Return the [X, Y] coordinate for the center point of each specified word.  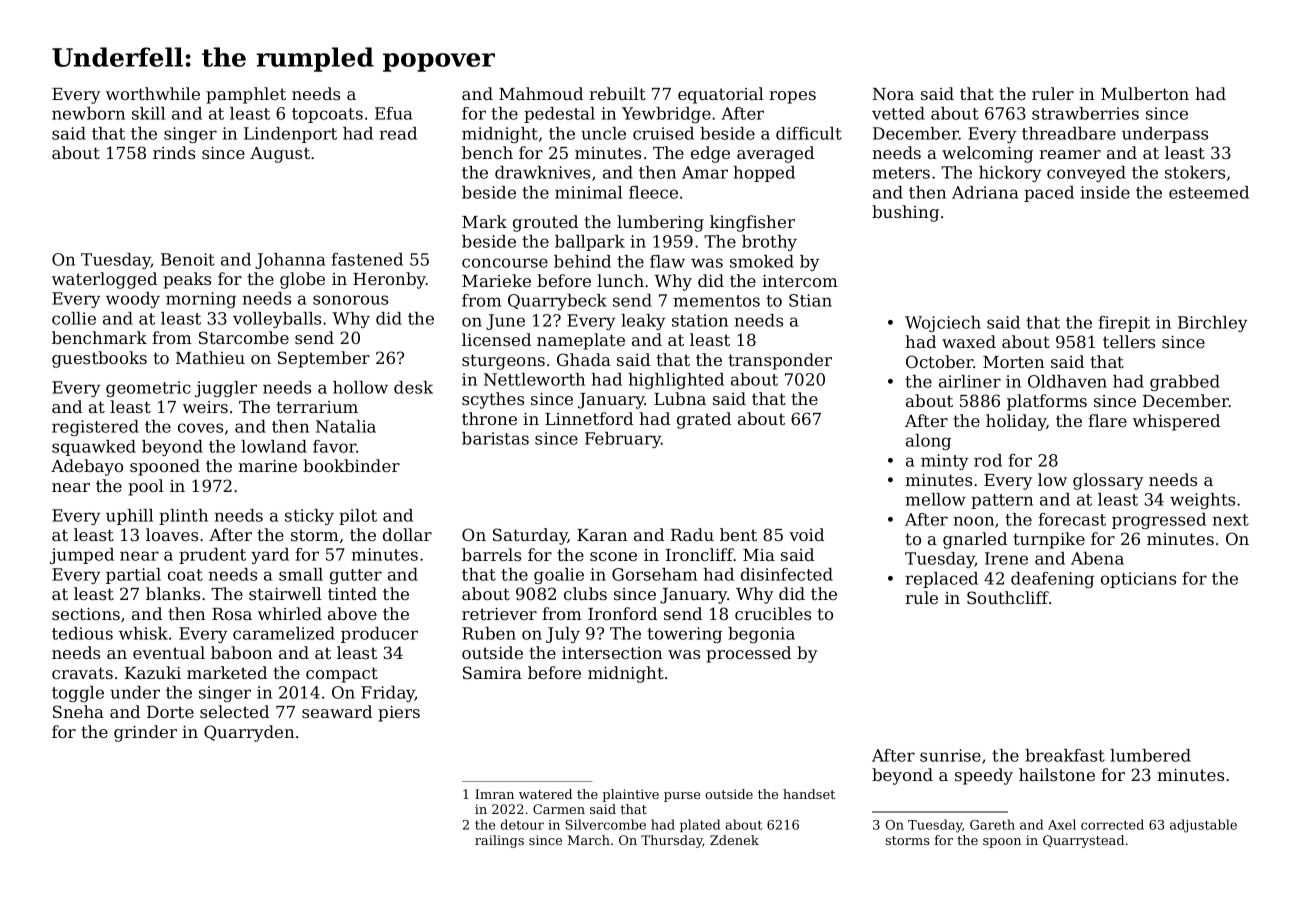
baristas [495, 438]
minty [945, 462]
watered [545, 794]
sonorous [350, 300]
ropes [792, 97]
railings [499, 841]
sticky [309, 517]
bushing [905, 213]
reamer [1070, 154]
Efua [393, 113]
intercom [800, 281]
